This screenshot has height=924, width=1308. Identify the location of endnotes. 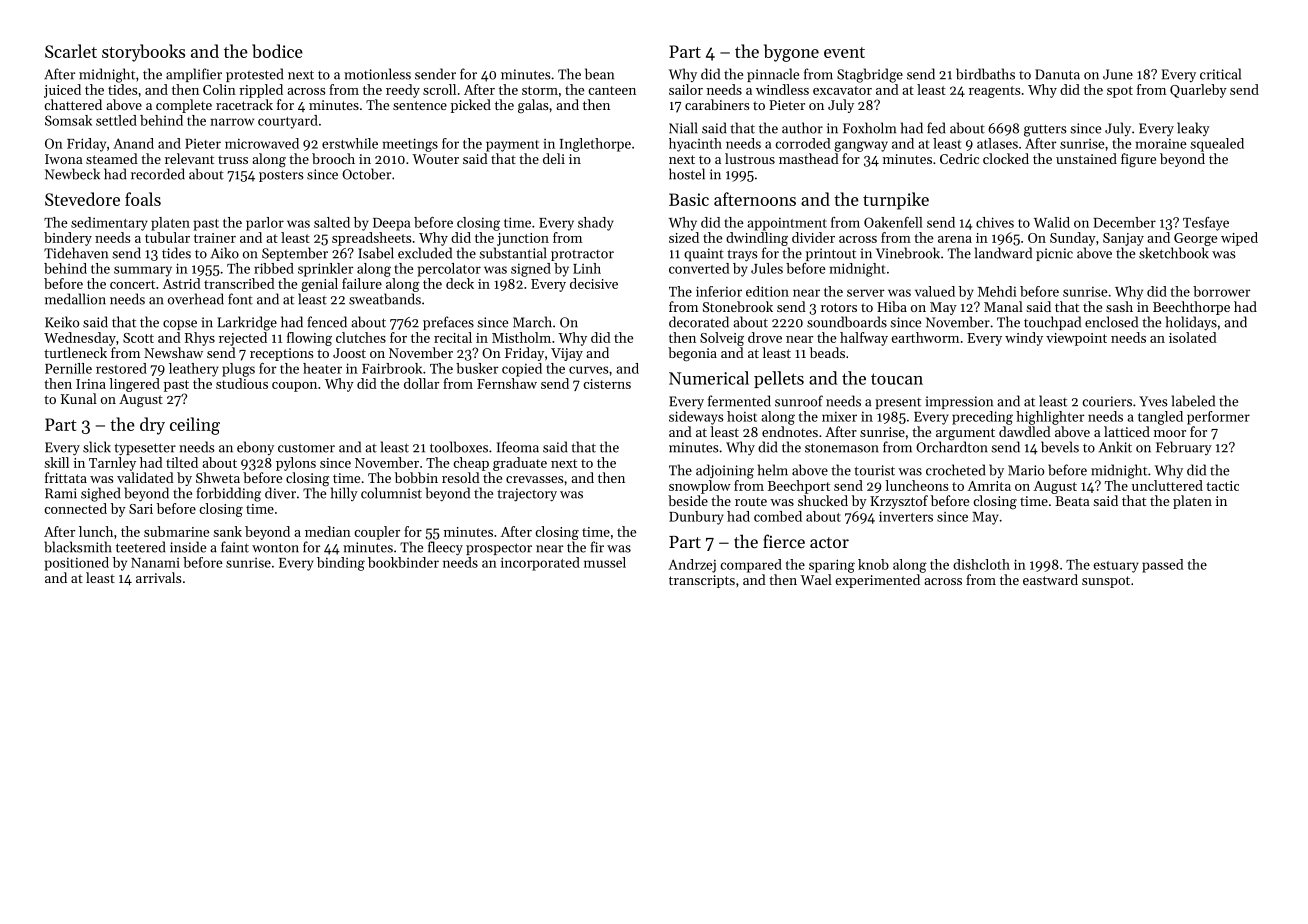
(790, 431).
